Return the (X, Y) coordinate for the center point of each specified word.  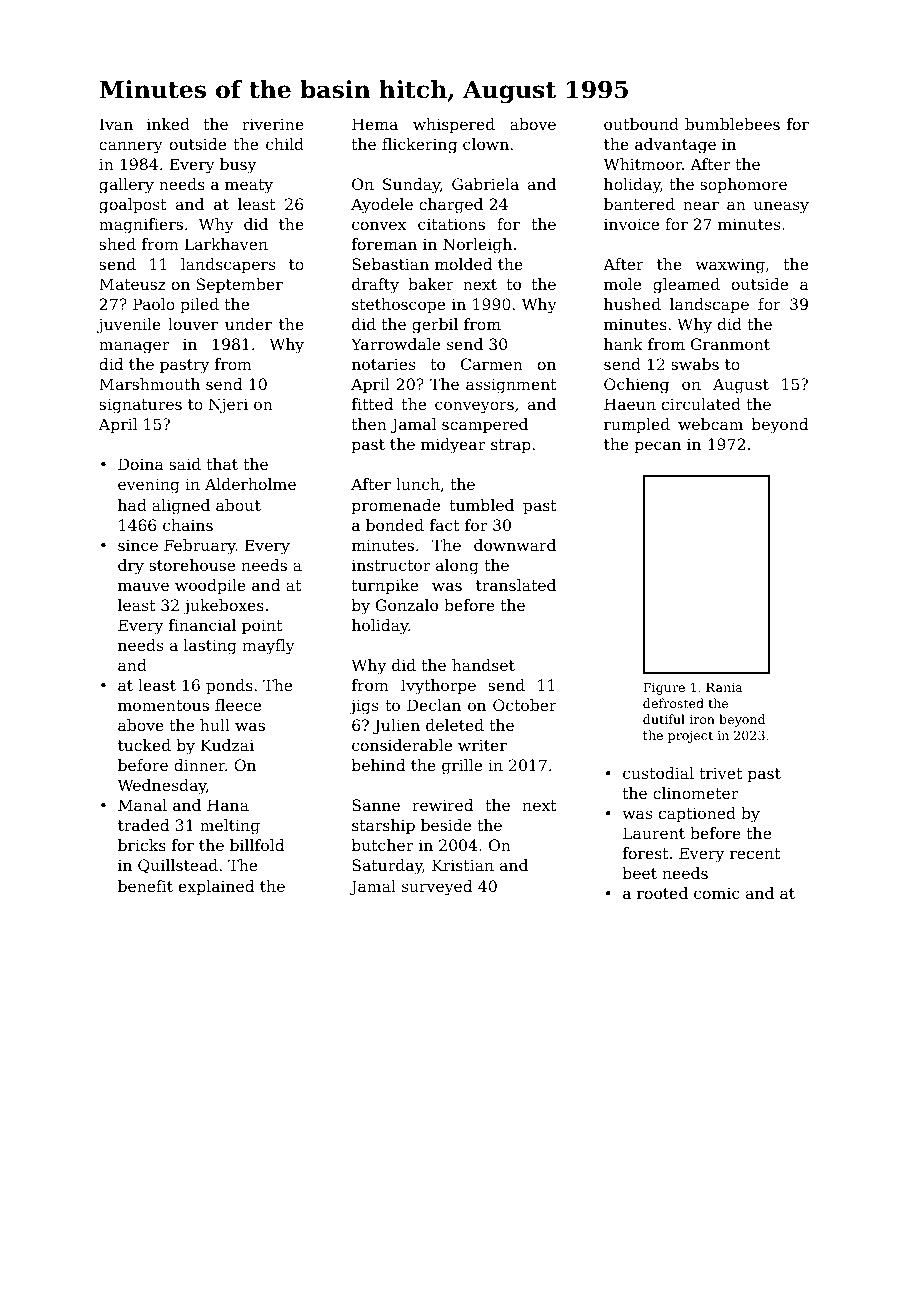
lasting (210, 647)
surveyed (437, 888)
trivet (720, 773)
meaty (249, 186)
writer (482, 745)
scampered (485, 426)
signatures (140, 406)
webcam (710, 424)
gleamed (686, 286)
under (248, 324)
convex (379, 225)
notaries (383, 364)
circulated (701, 404)
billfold (257, 845)
